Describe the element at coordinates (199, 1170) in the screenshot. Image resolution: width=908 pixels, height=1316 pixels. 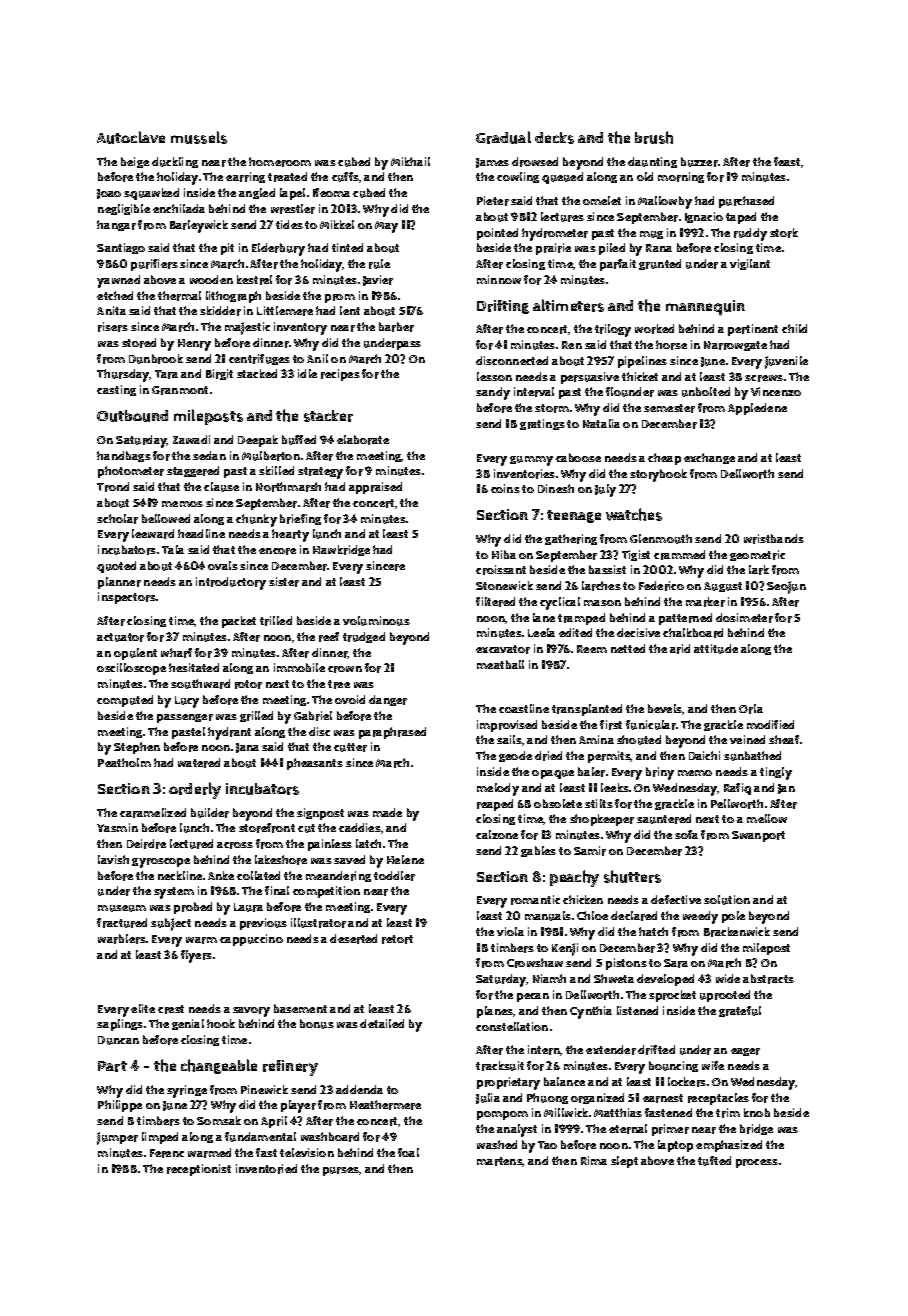
I see `receptionist` at that location.
